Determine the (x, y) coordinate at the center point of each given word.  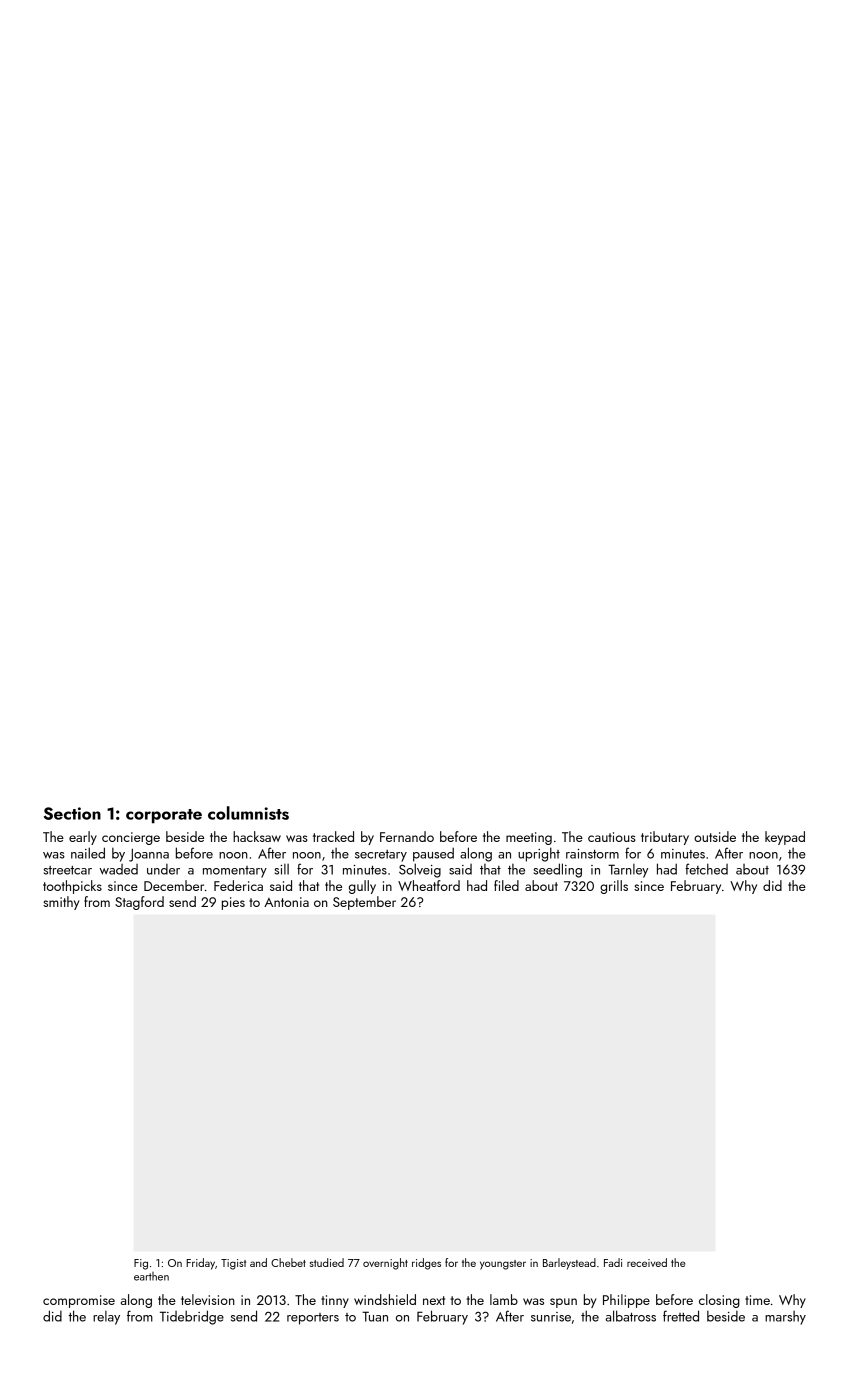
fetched (706, 869)
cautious (612, 837)
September (364, 903)
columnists (248, 813)
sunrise (551, 1317)
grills (614, 887)
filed (506, 885)
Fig (141, 1264)
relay (106, 1318)
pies (233, 903)
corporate (164, 816)
